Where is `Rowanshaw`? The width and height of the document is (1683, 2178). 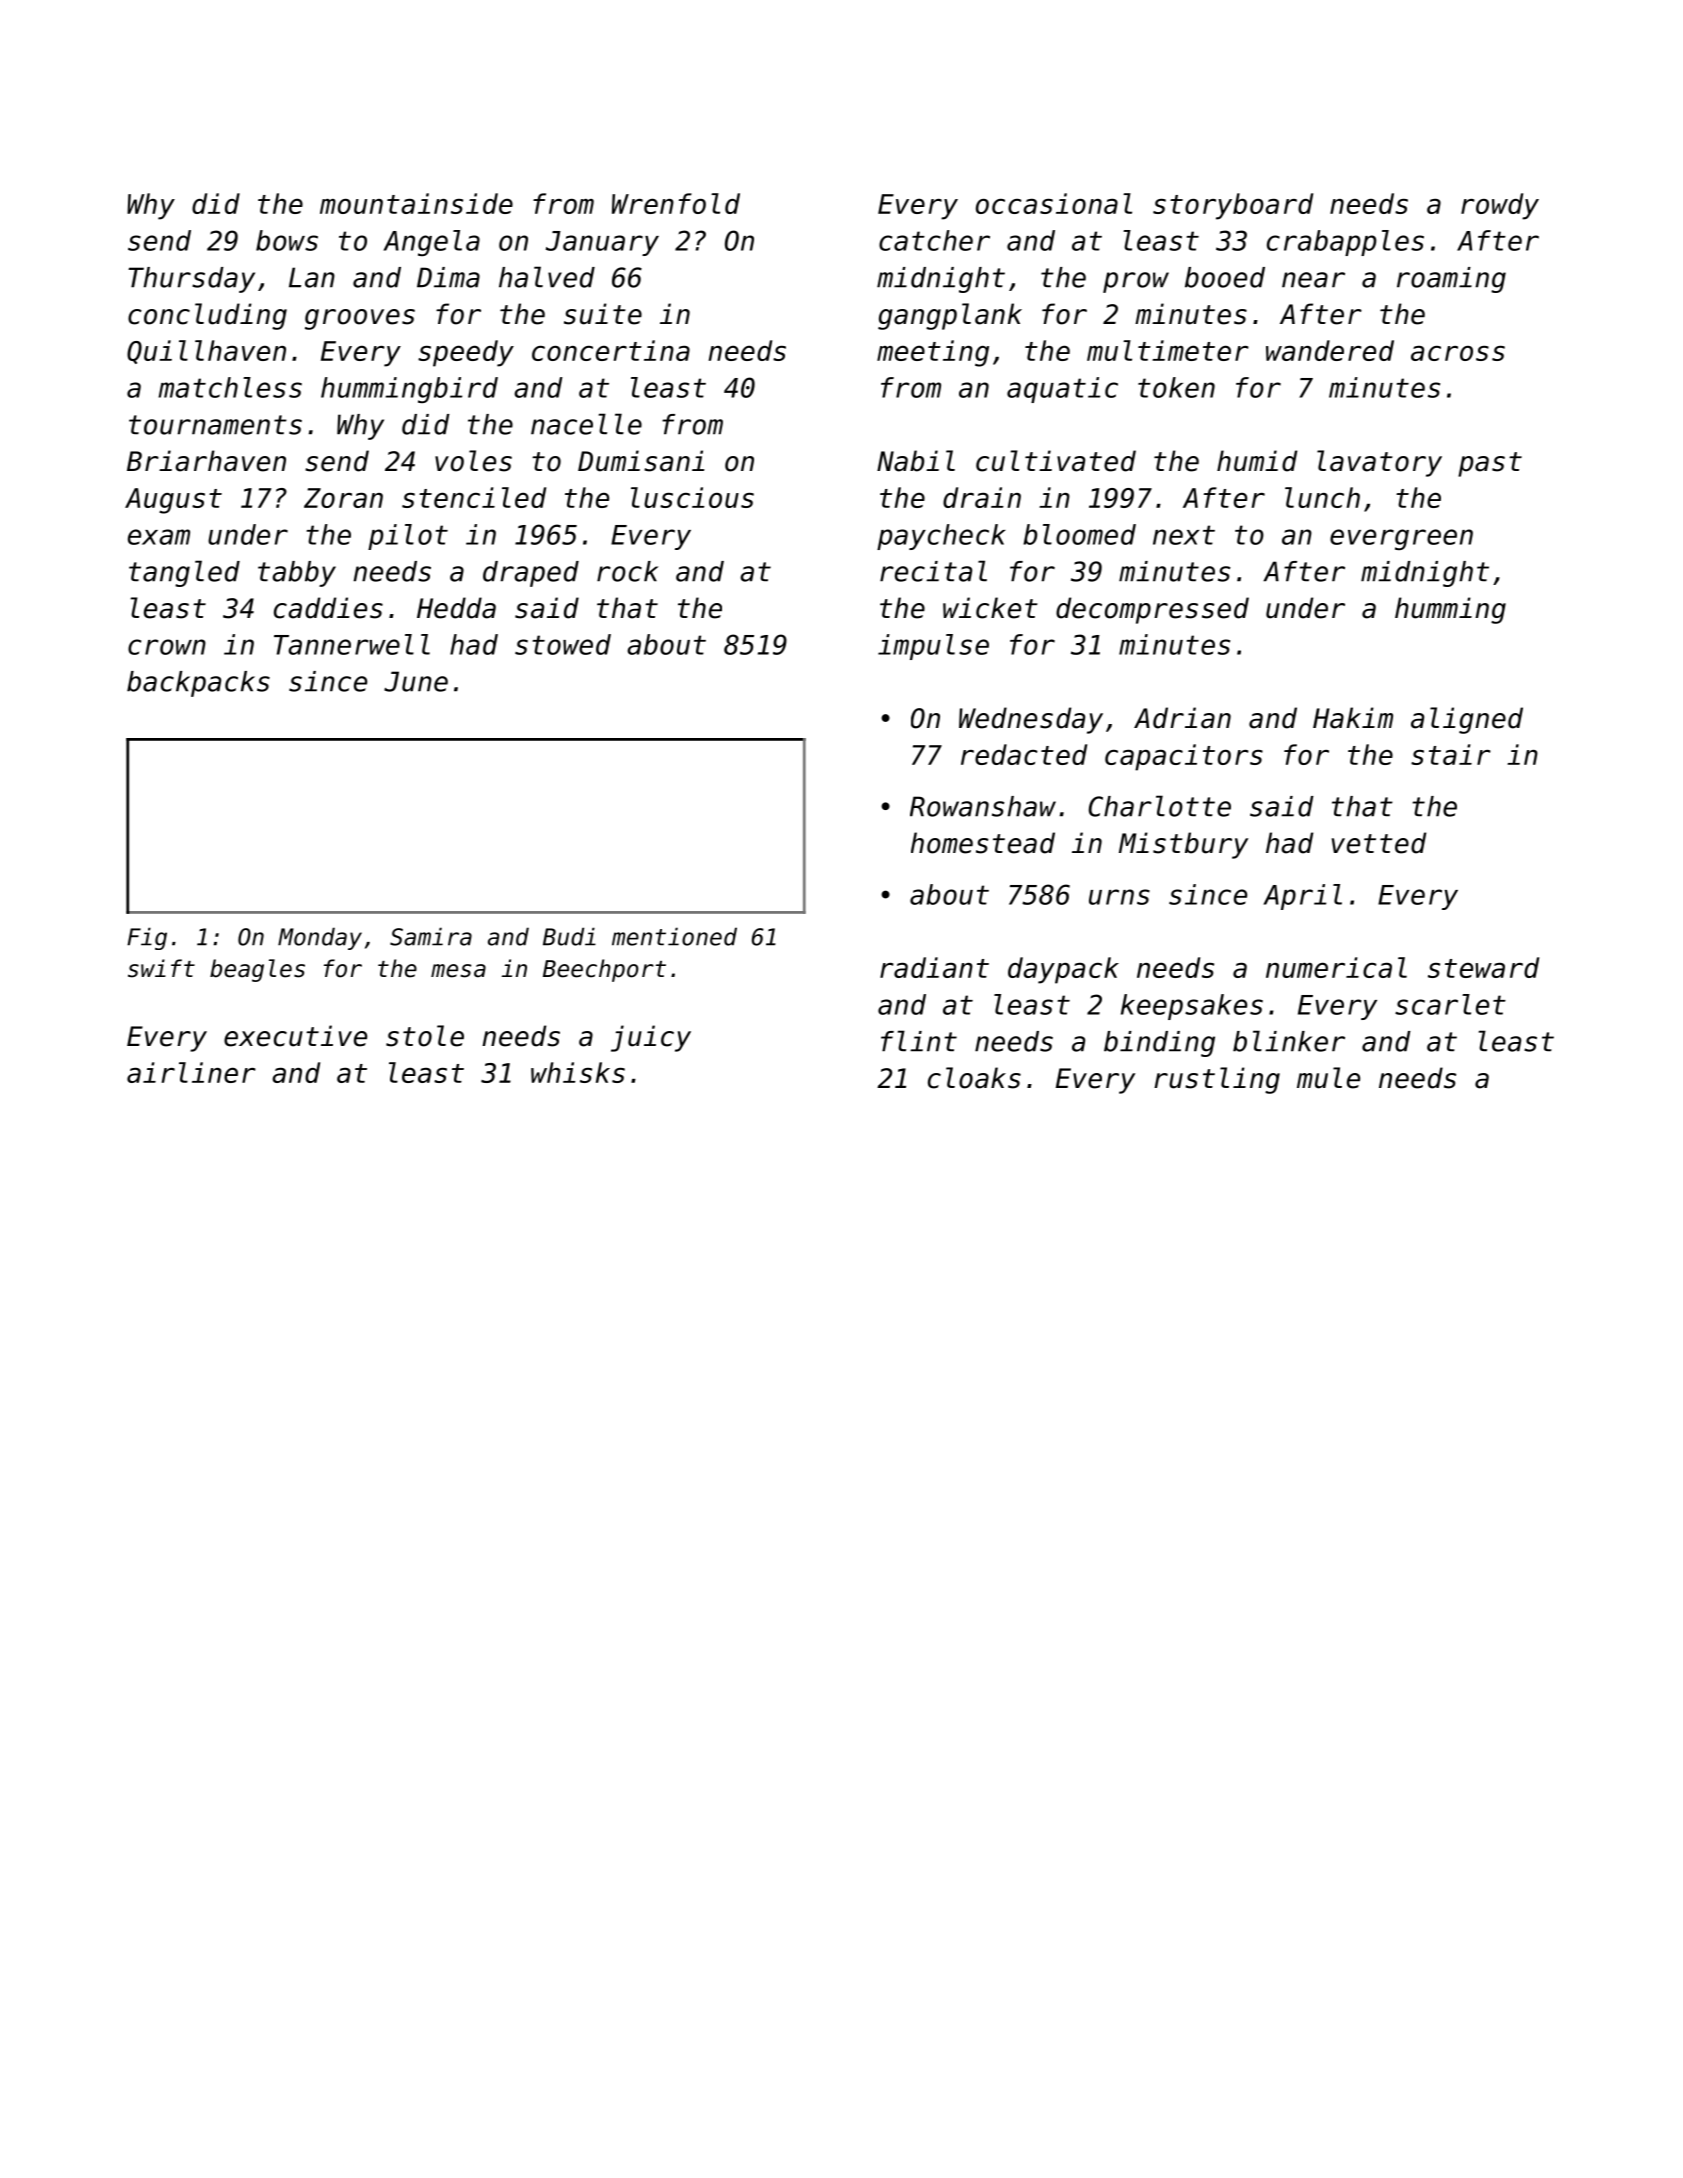 Rowanshaw is located at coordinates (983, 806).
